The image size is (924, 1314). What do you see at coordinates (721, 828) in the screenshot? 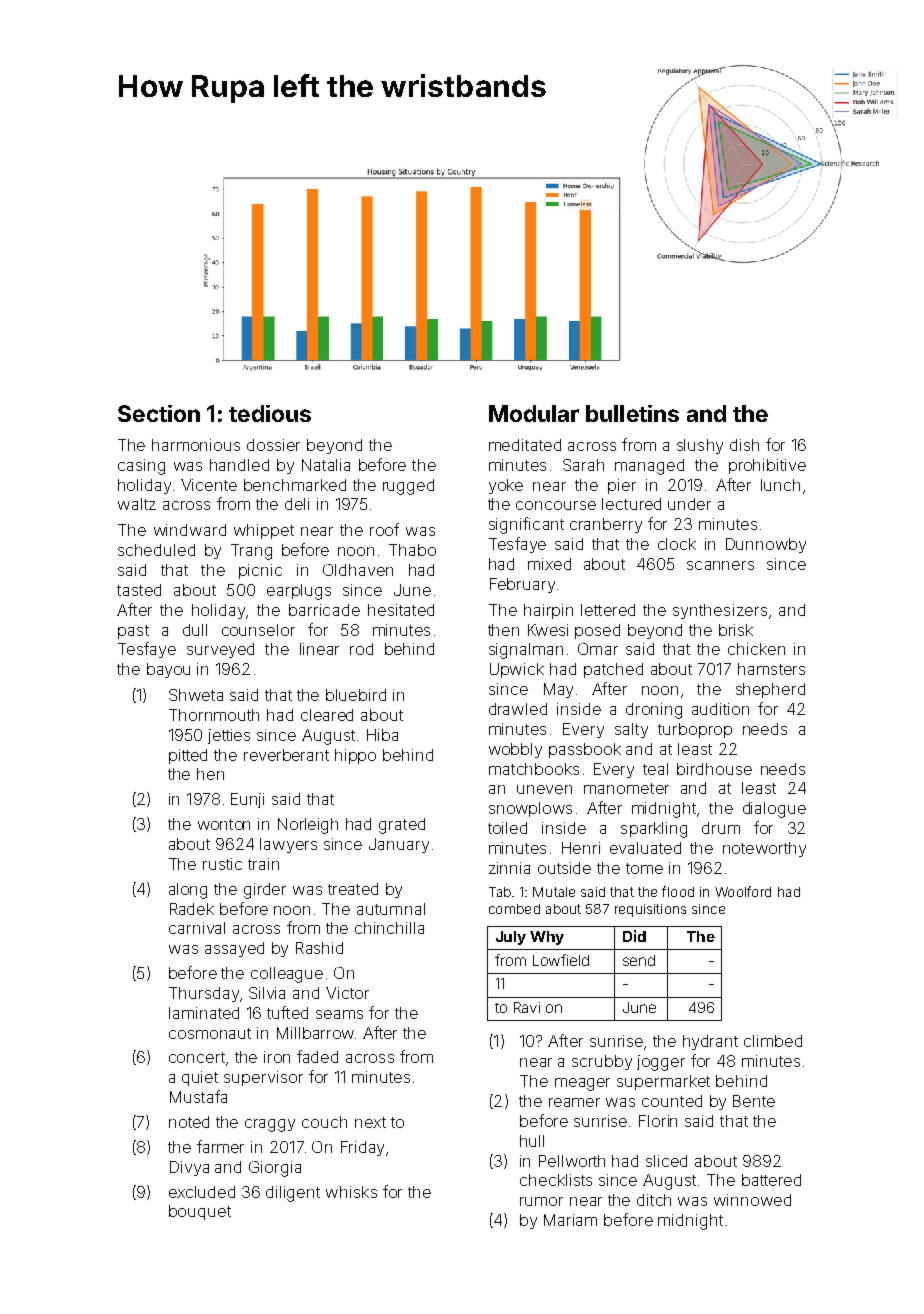
I see `drum` at bounding box center [721, 828].
